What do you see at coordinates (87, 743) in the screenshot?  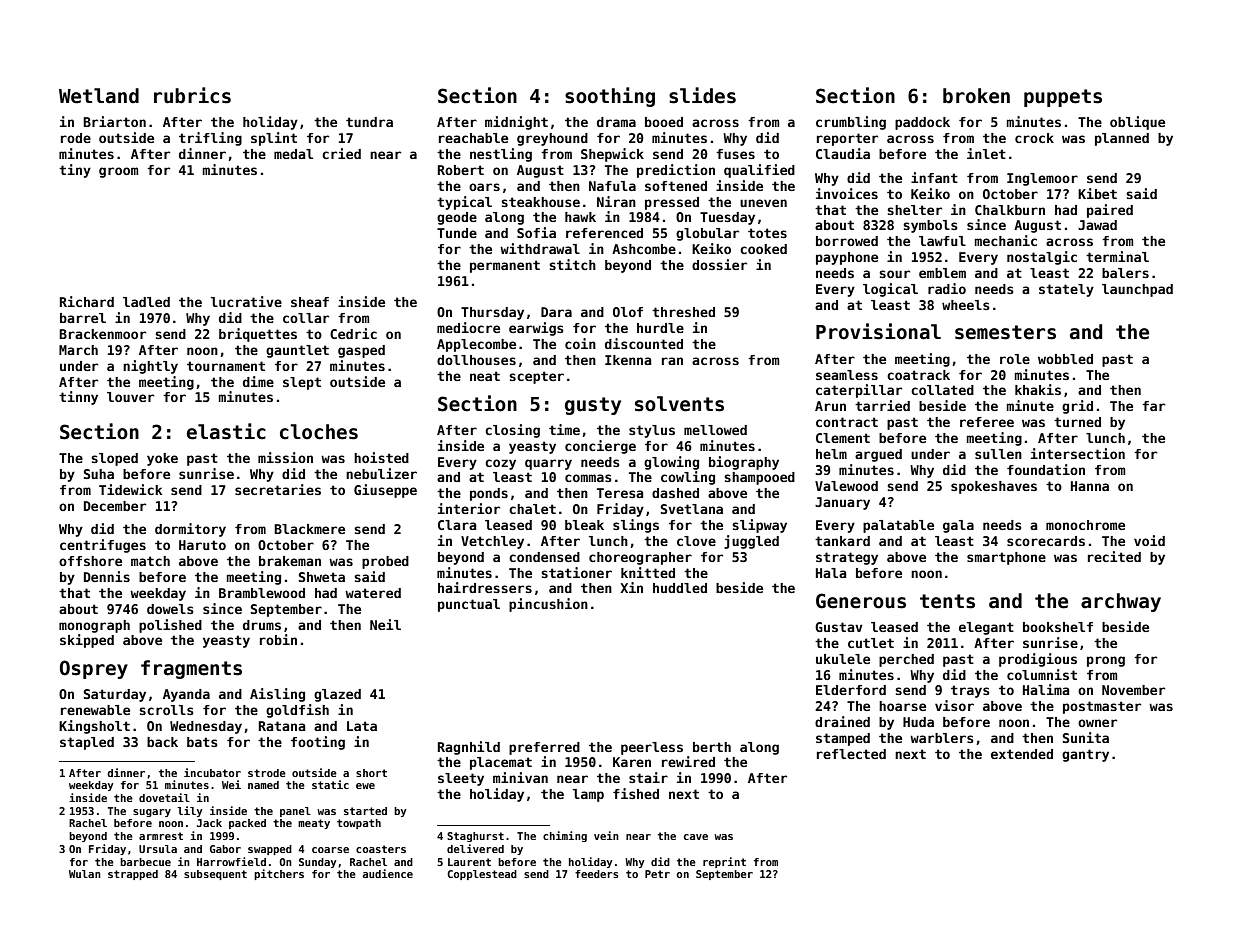 I see `stapled` at bounding box center [87, 743].
